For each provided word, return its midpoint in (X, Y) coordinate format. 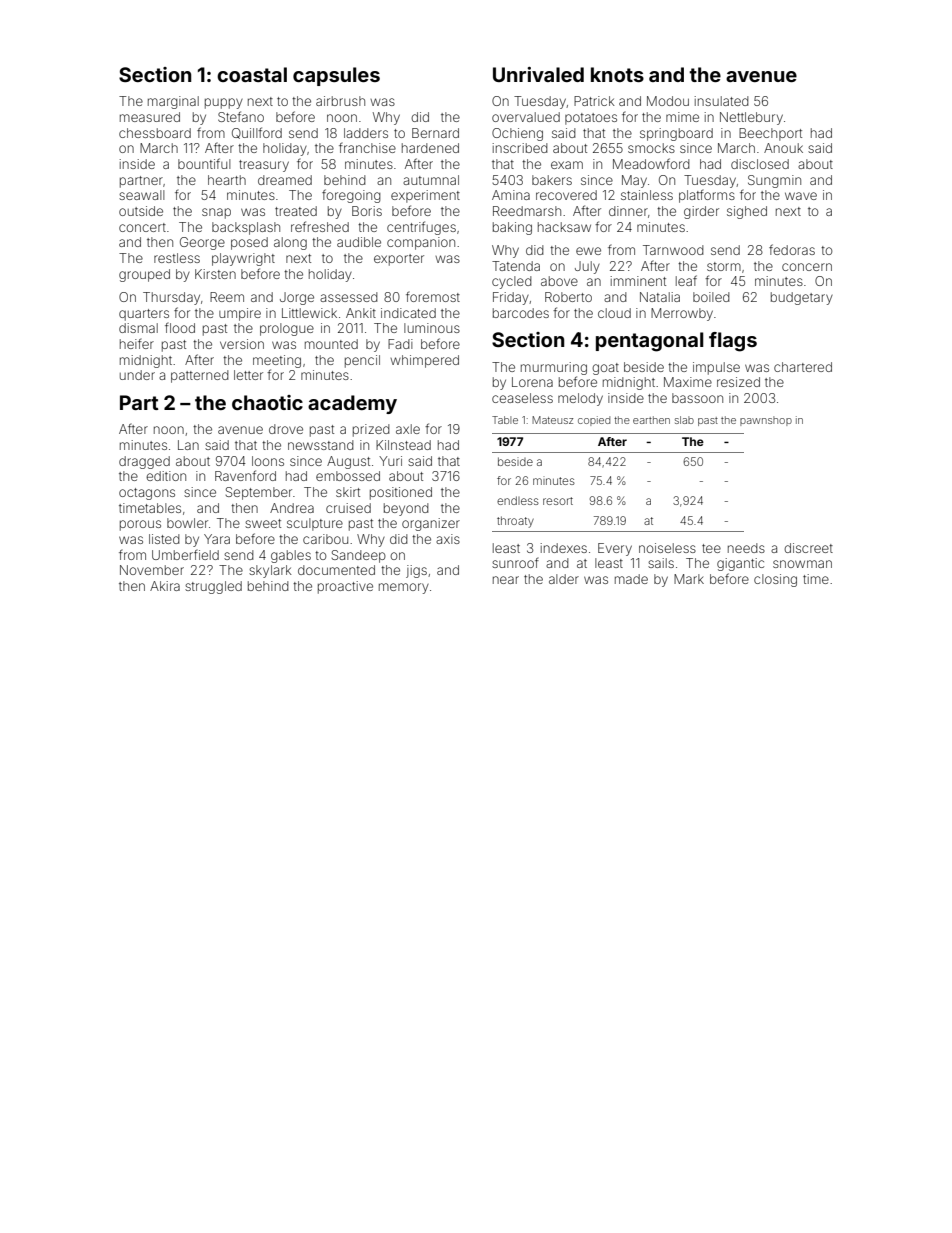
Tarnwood (673, 250)
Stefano (241, 116)
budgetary (802, 298)
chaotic (267, 402)
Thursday (171, 298)
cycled (512, 282)
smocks (651, 148)
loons (268, 461)
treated (296, 211)
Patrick (594, 101)
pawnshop (766, 421)
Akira (165, 586)
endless (518, 500)
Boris (367, 211)
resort (558, 501)
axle (408, 429)
